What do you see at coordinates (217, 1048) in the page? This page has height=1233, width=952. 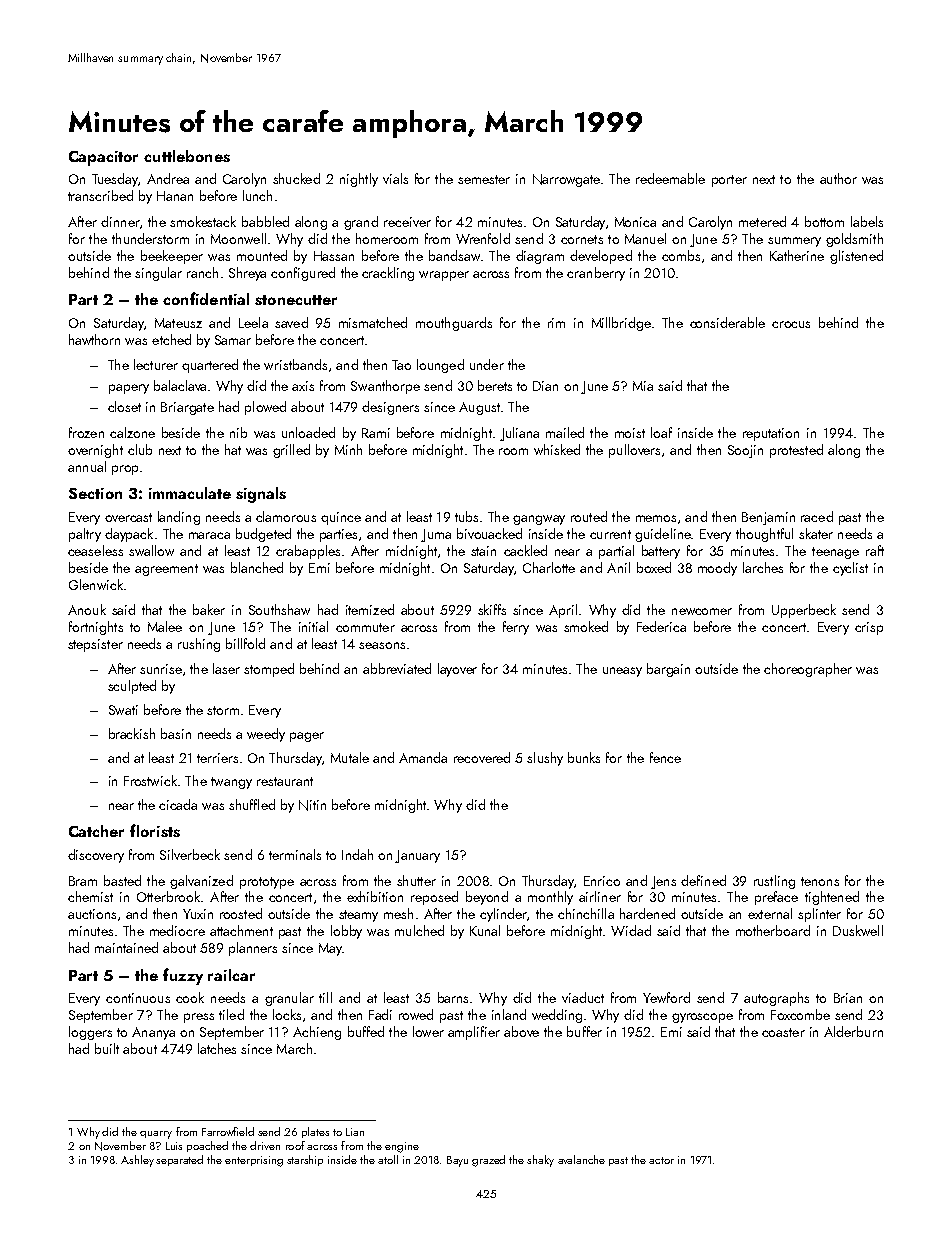 I see `latches` at bounding box center [217, 1048].
